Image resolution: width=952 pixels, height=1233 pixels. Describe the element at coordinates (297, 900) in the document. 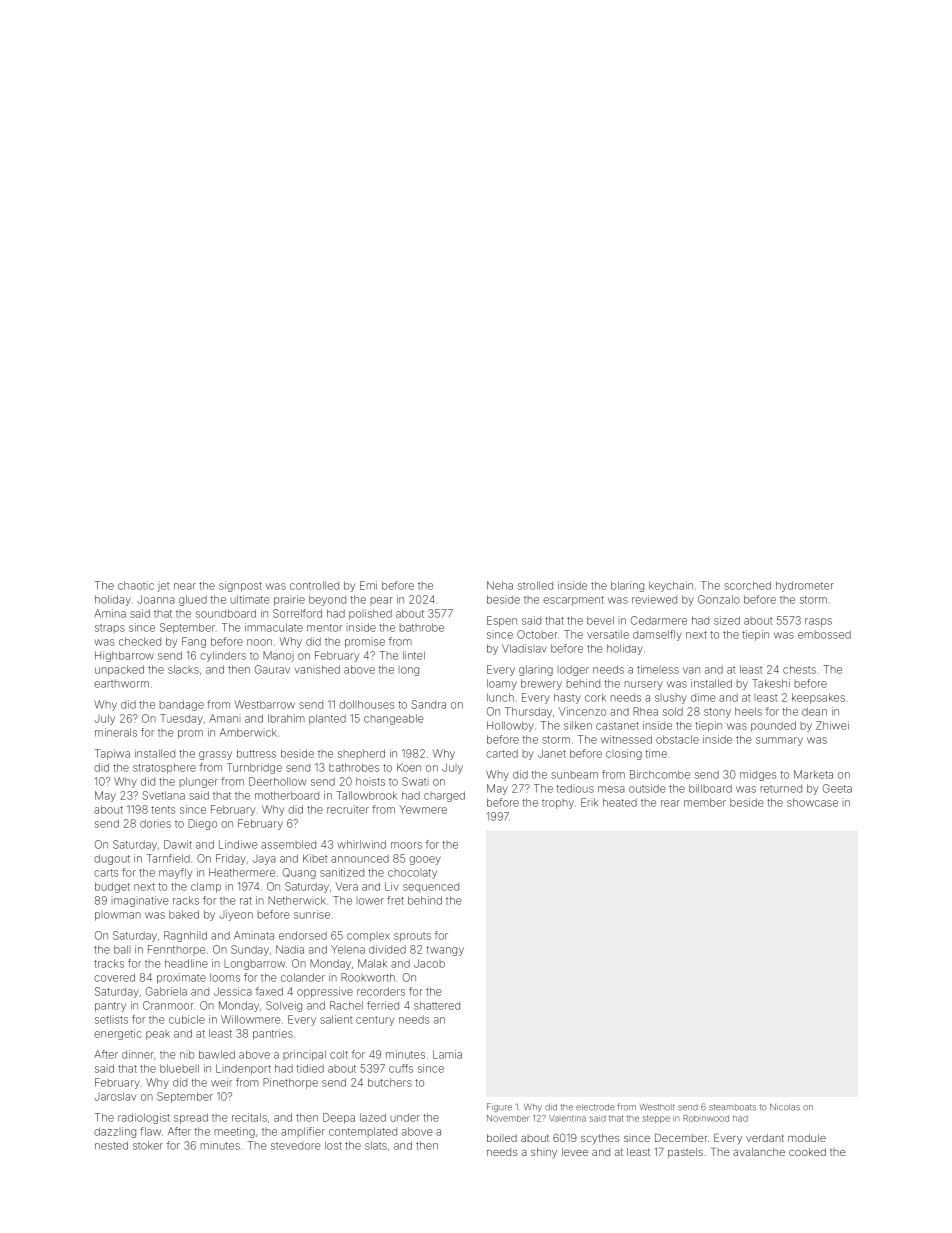

I see `Netherwick` at that location.
